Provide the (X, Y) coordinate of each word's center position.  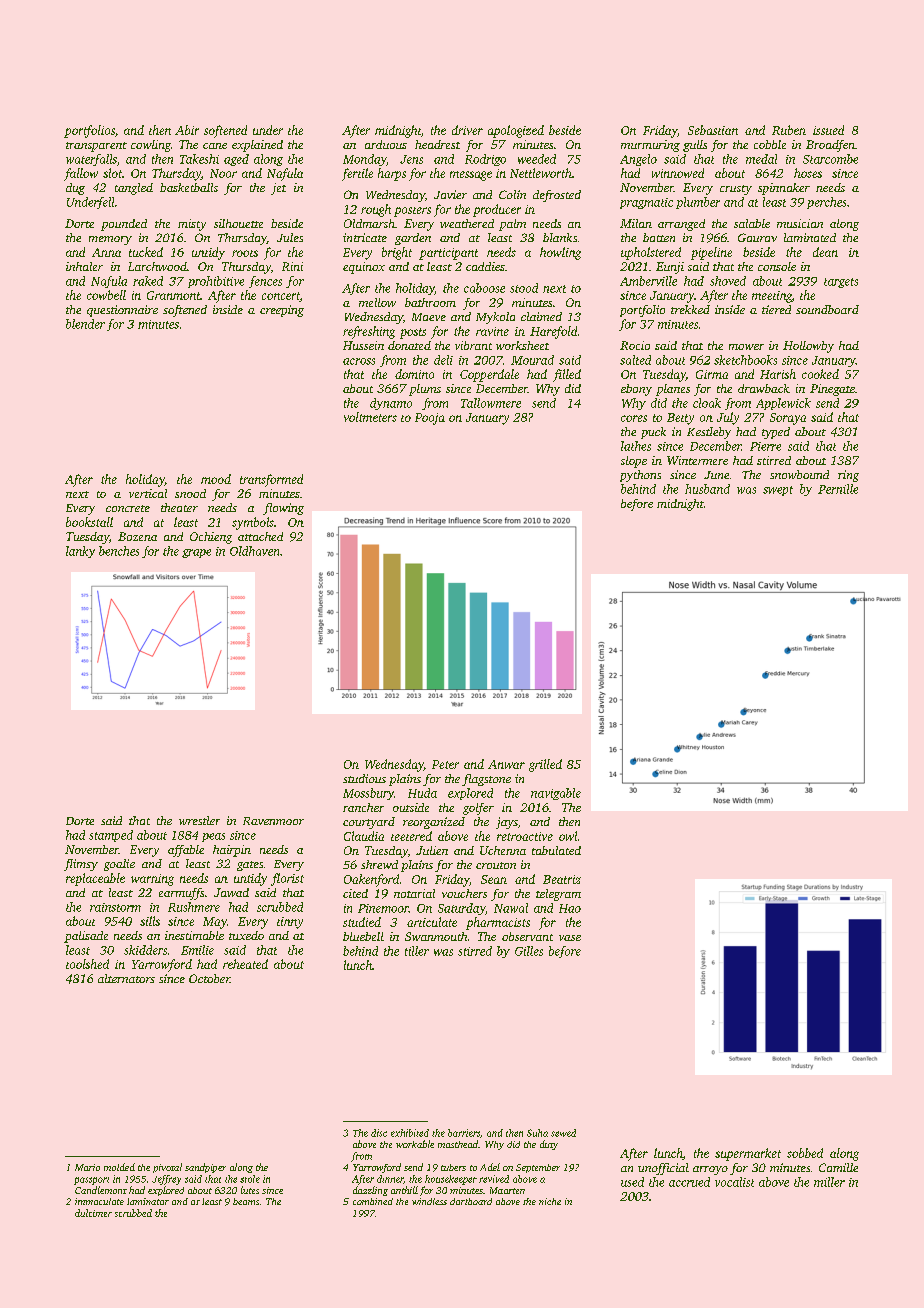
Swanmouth (436, 936)
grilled (545, 765)
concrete (128, 508)
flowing (283, 509)
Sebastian (713, 130)
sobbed (805, 1153)
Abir (187, 130)
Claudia (364, 836)
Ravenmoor (273, 821)
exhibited (410, 1133)
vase (570, 938)
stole (250, 1179)
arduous (386, 144)
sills (150, 921)
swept (778, 491)
